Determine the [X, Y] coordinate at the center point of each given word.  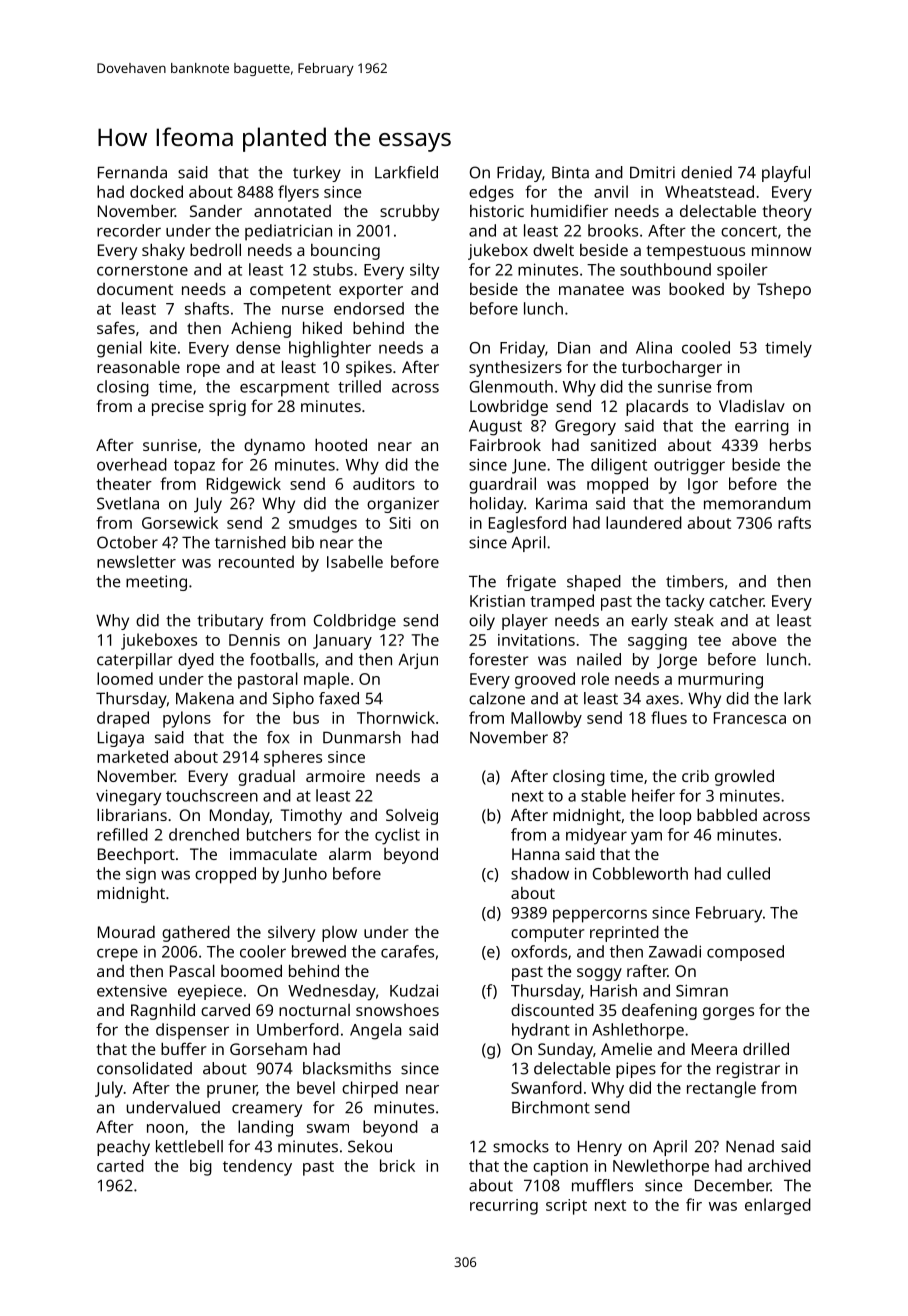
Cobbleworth [640, 873]
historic [497, 211]
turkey [317, 174]
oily [482, 622]
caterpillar [134, 661]
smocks [521, 1146]
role [595, 678]
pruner [232, 1091]
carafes [407, 951]
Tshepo [784, 291]
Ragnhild [163, 1011]
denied [706, 172]
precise [178, 408]
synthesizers [515, 368]
